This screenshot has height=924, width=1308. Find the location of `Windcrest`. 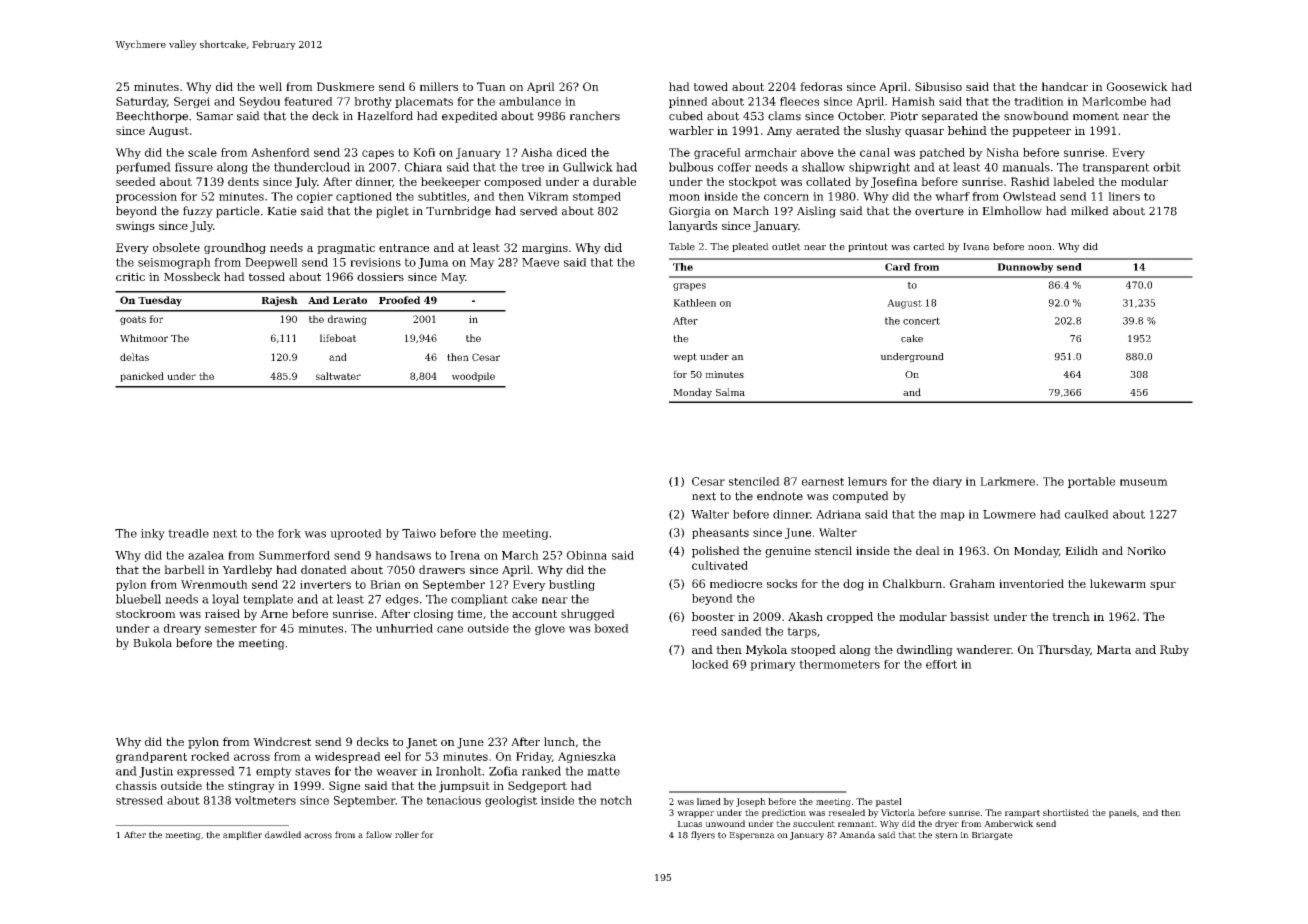

Windcrest is located at coordinates (282, 741).
